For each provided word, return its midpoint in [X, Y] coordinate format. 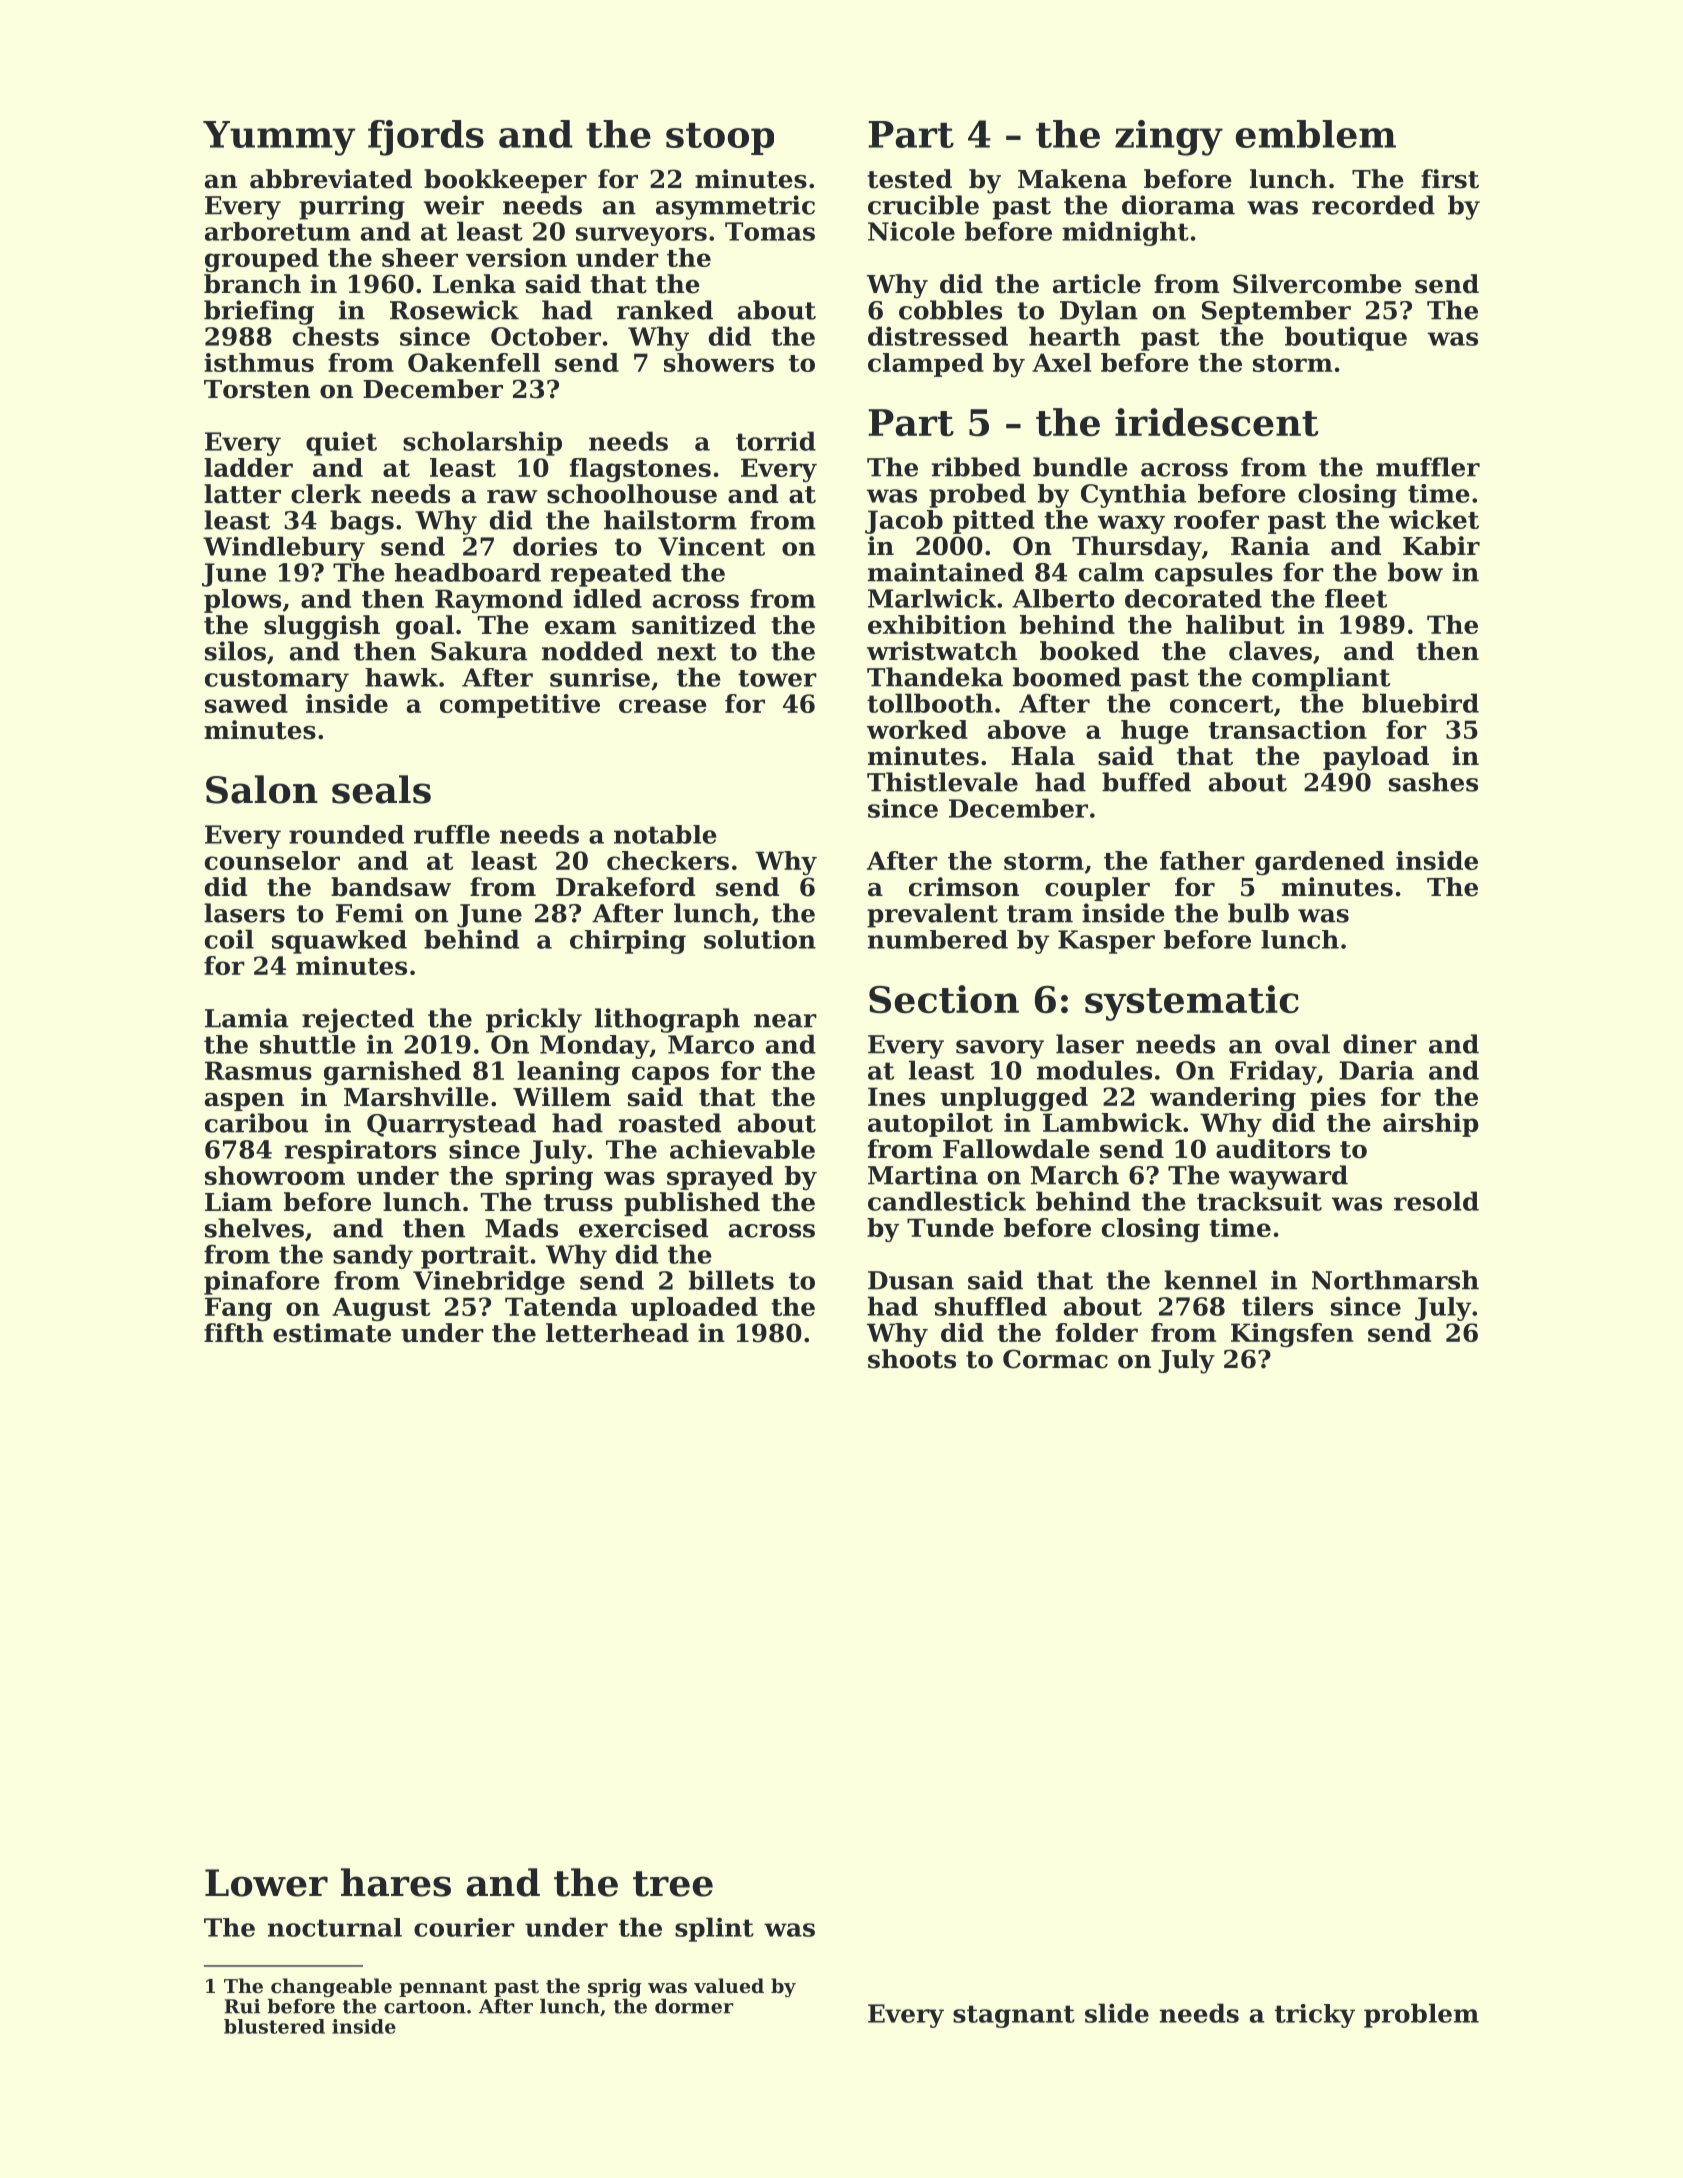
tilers [1277, 1306]
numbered [938, 939]
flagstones [640, 470]
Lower [266, 1883]
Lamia [246, 1018]
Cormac [1055, 1359]
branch [252, 284]
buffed [1146, 782]
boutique [1346, 338]
